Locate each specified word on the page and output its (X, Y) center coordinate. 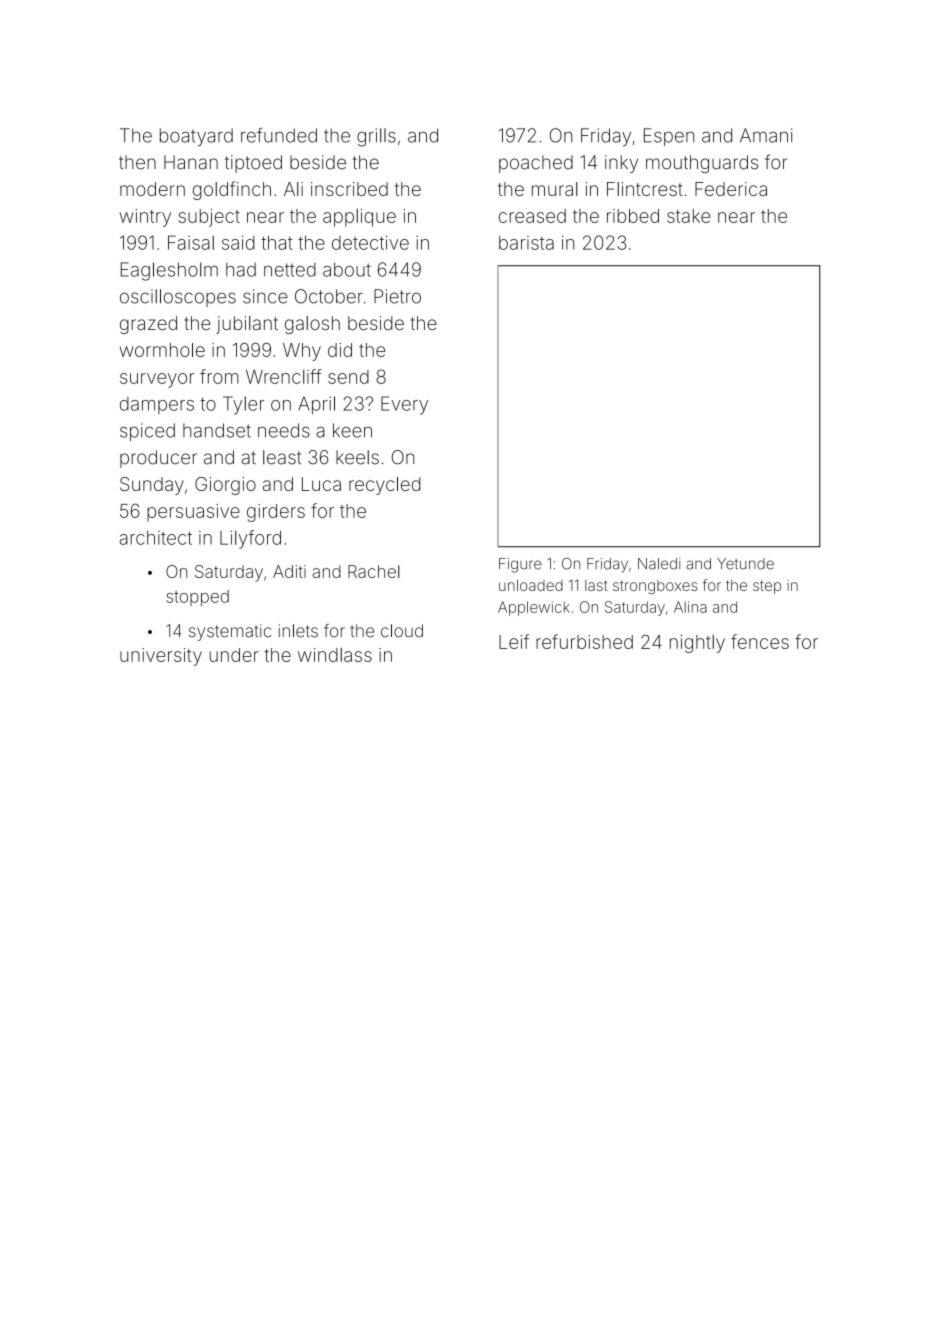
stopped (197, 598)
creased (532, 216)
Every (404, 405)
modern (152, 189)
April (316, 405)
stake (688, 216)
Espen (669, 137)
